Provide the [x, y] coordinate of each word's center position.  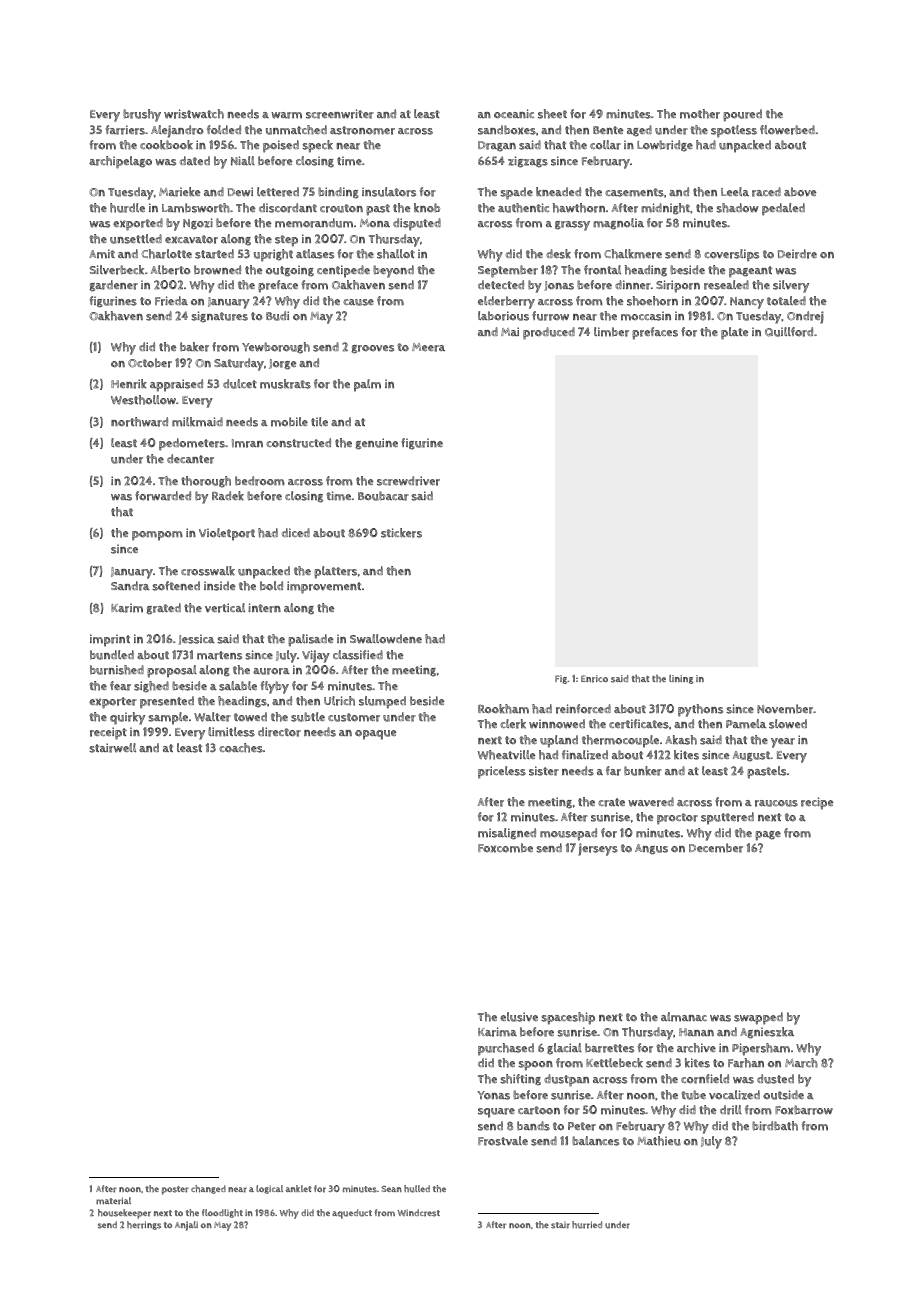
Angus [651, 849]
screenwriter [340, 114]
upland [559, 741]
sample [168, 718]
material [113, 1201]
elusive [519, 1017]
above [800, 192]
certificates [639, 724]
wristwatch [194, 114]
